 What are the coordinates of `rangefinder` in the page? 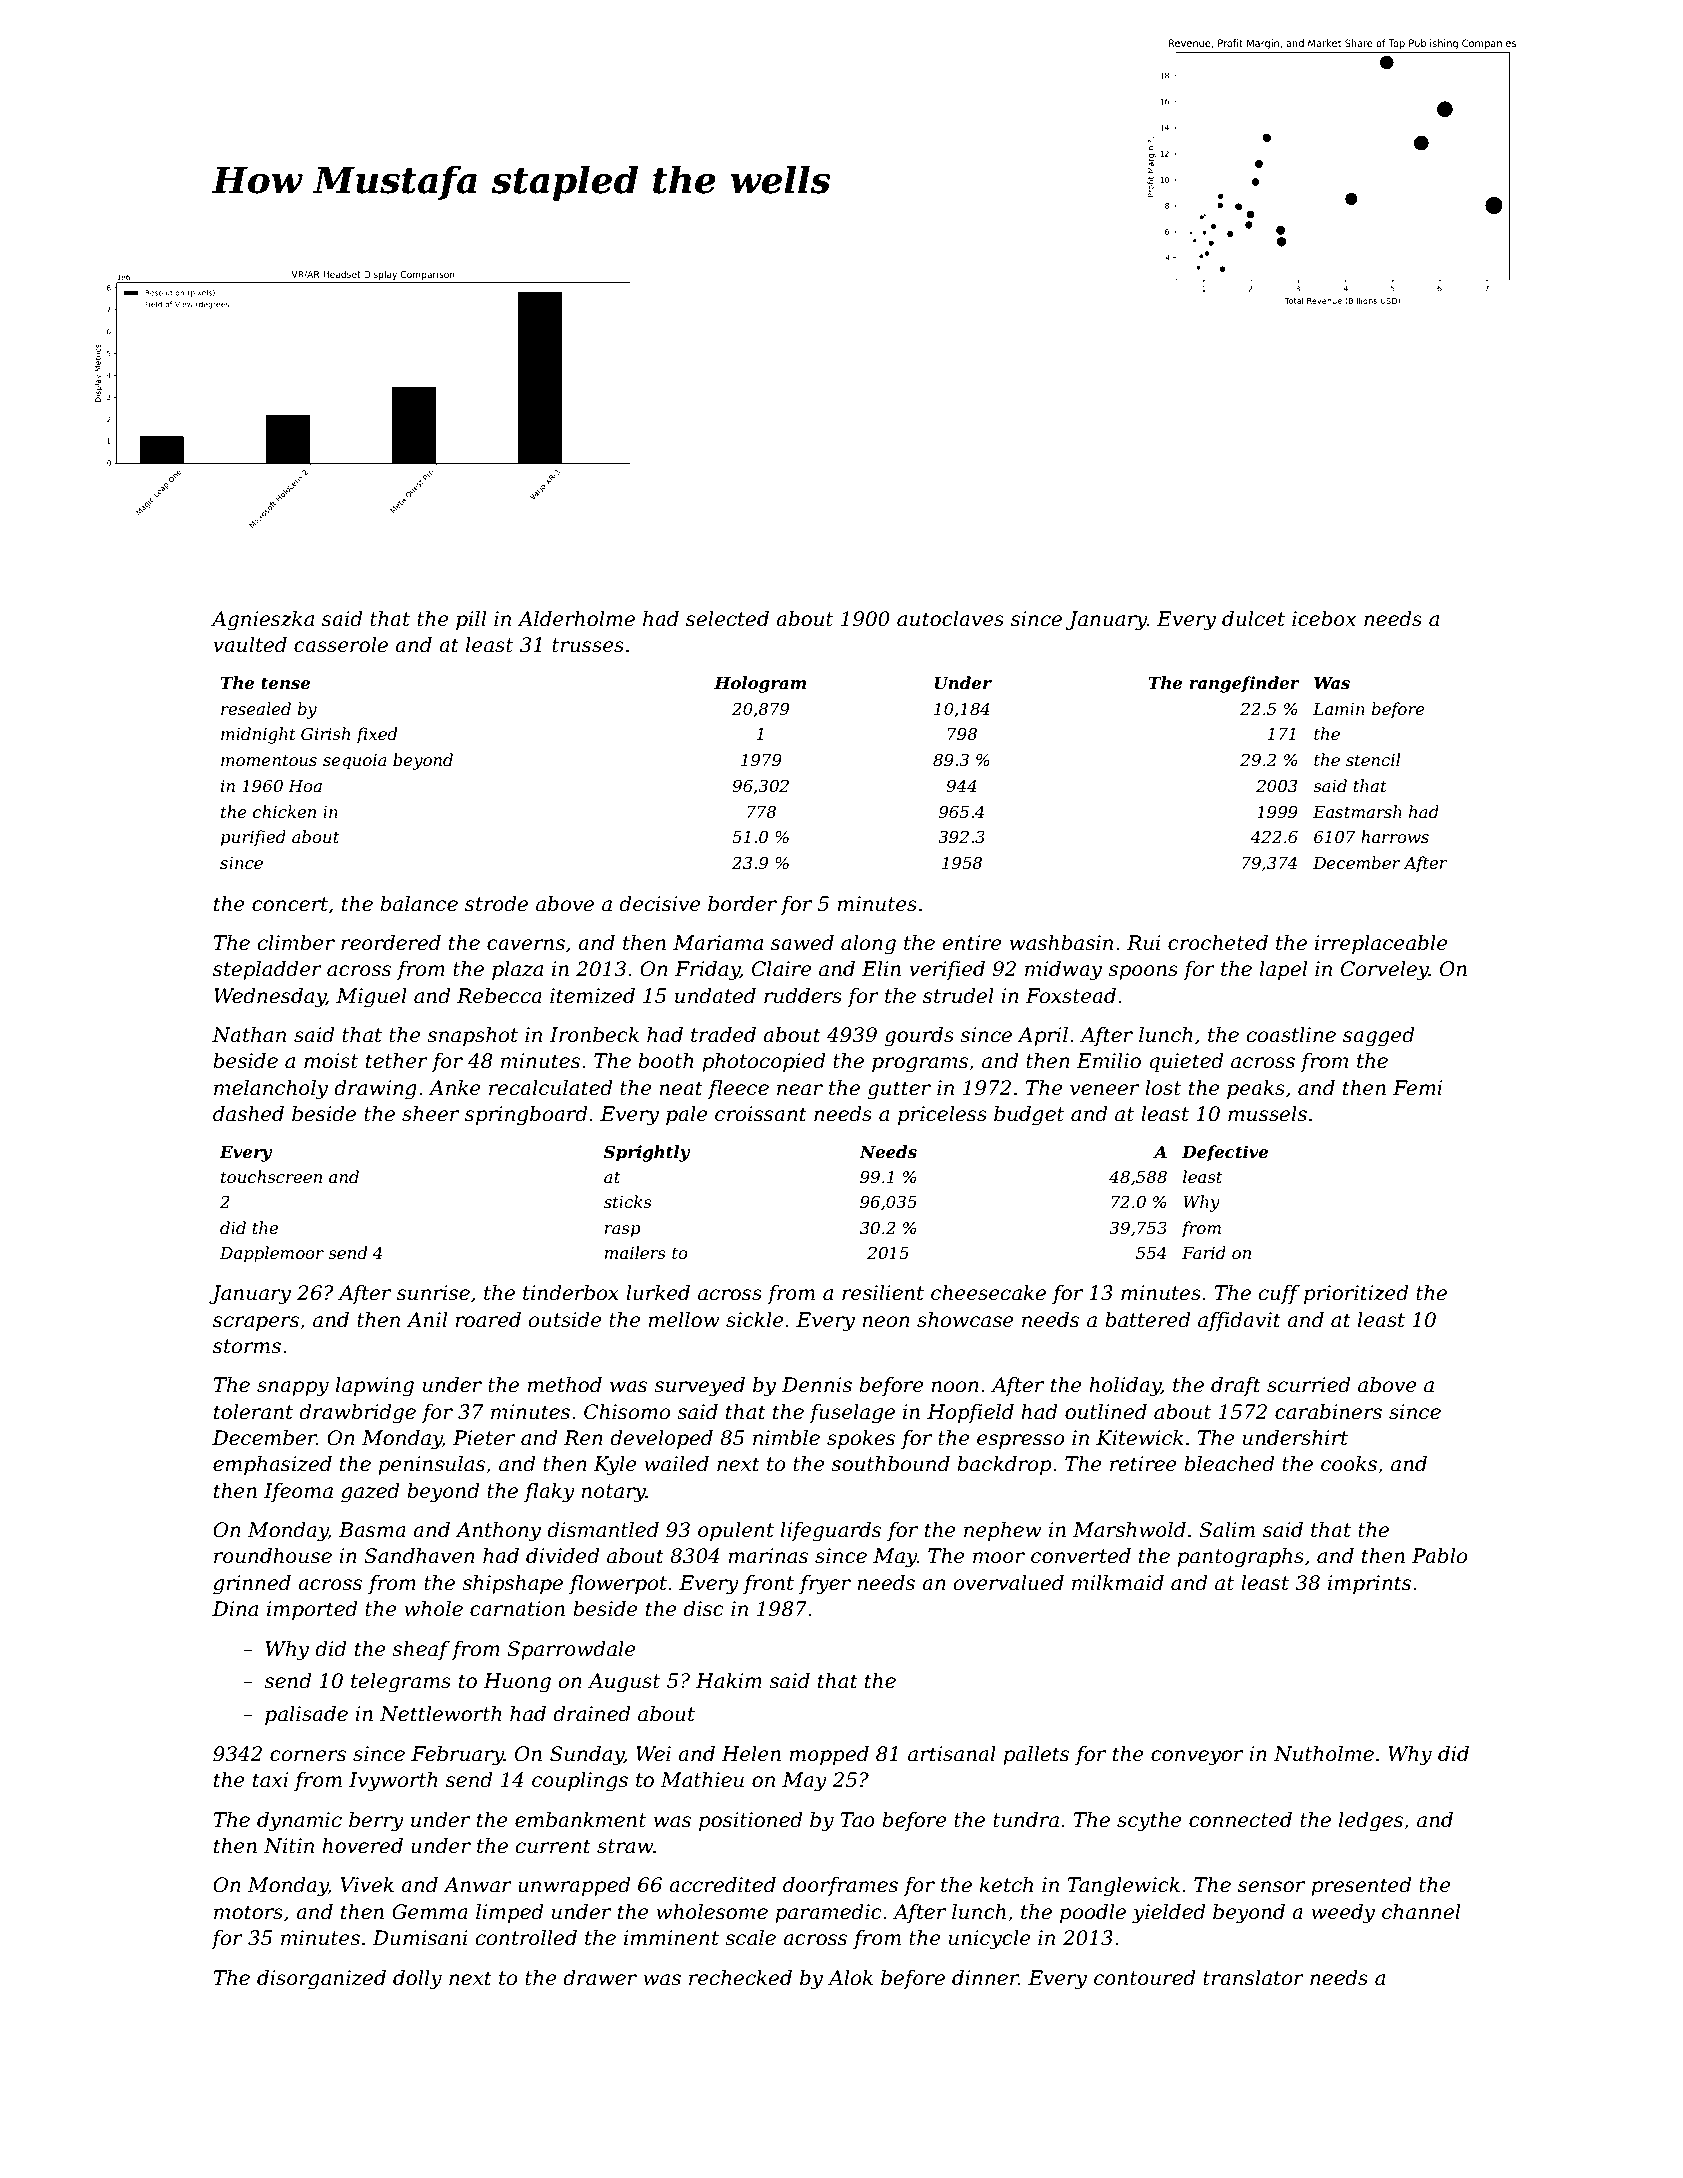 It's located at (1244, 684).
